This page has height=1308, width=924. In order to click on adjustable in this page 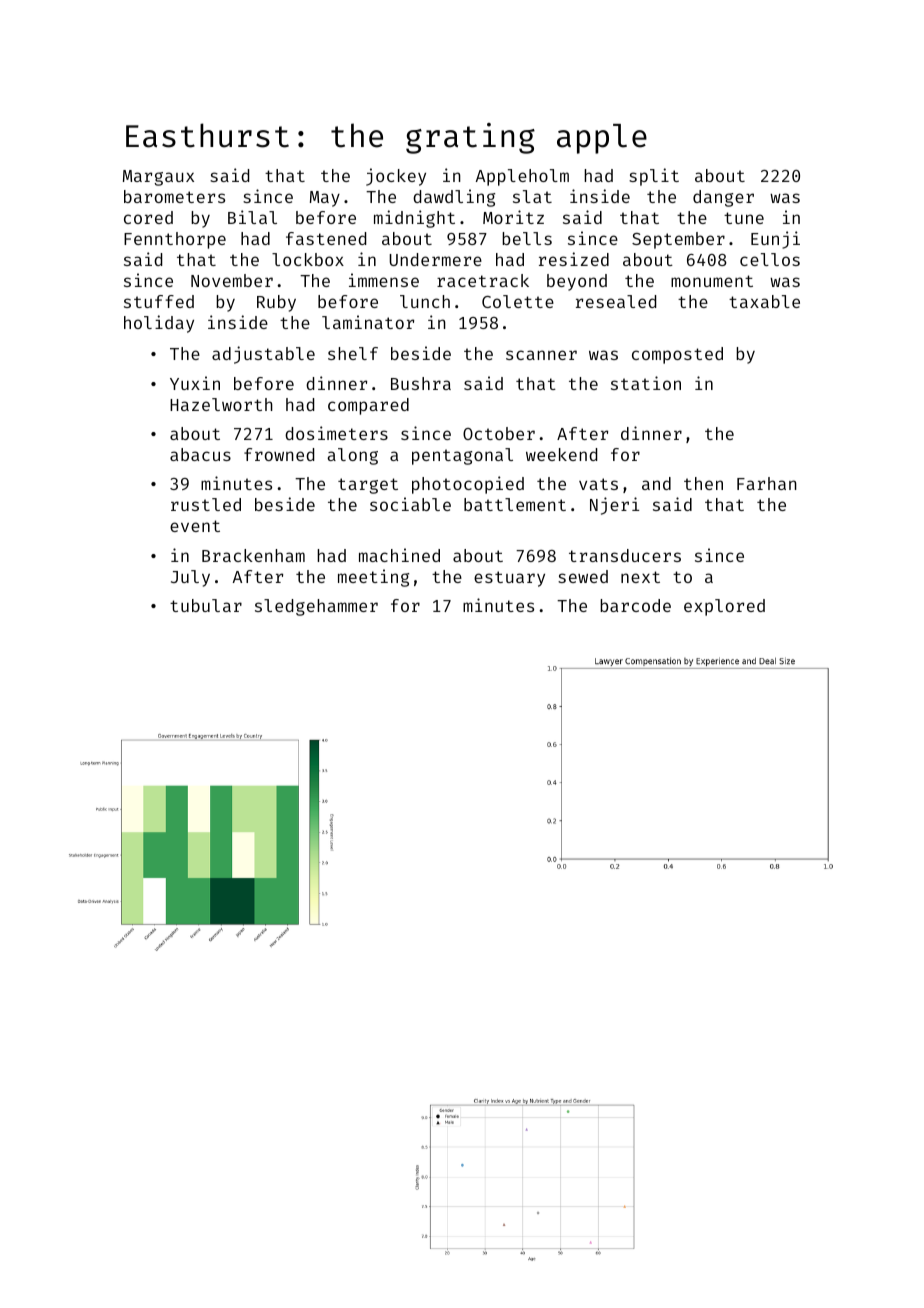, I will do `click(263, 355)`.
